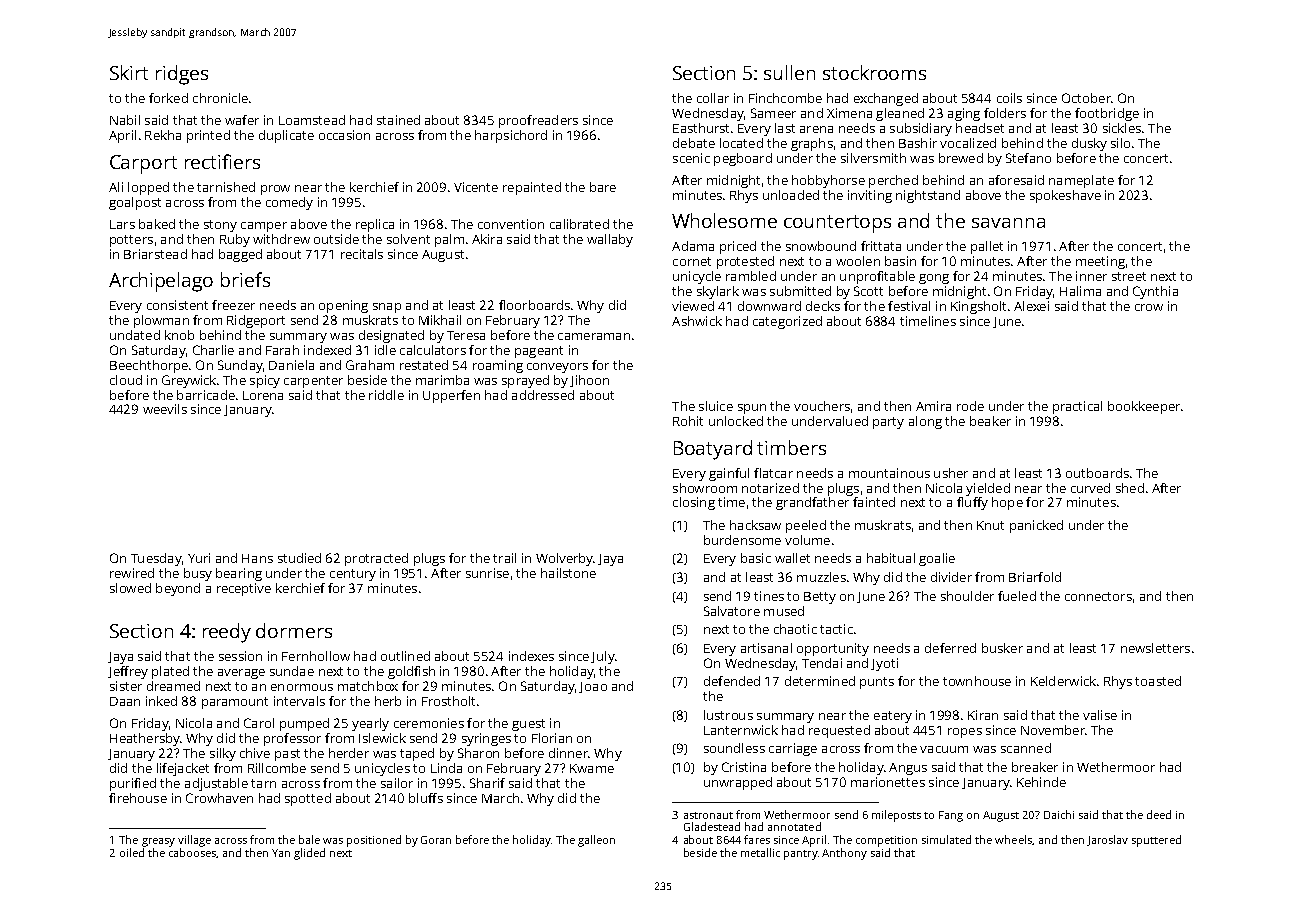  I want to click on Akira, so click(487, 239).
